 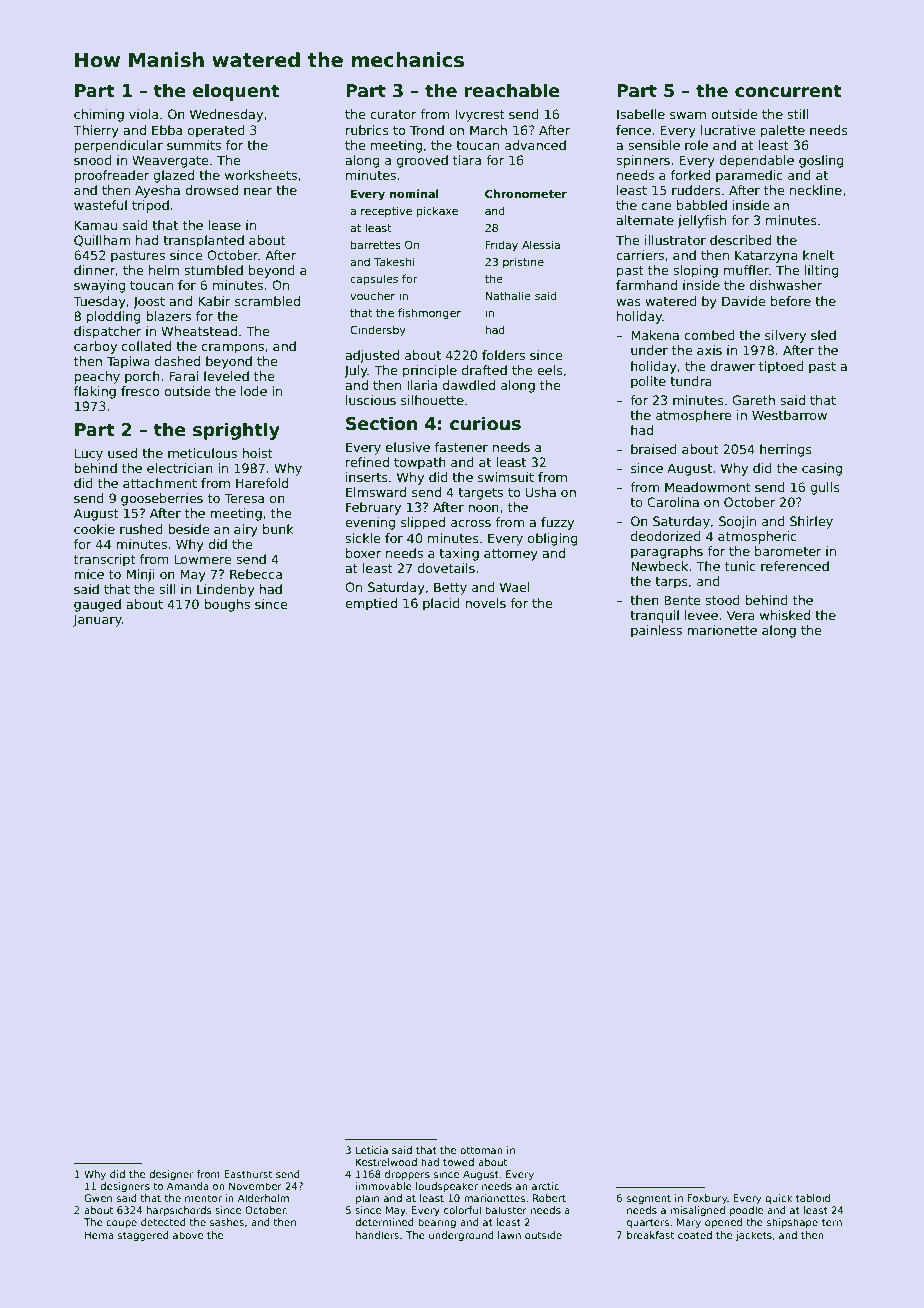 What do you see at coordinates (97, 620) in the screenshot?
I see `January` at bounding box center [97, 620].
